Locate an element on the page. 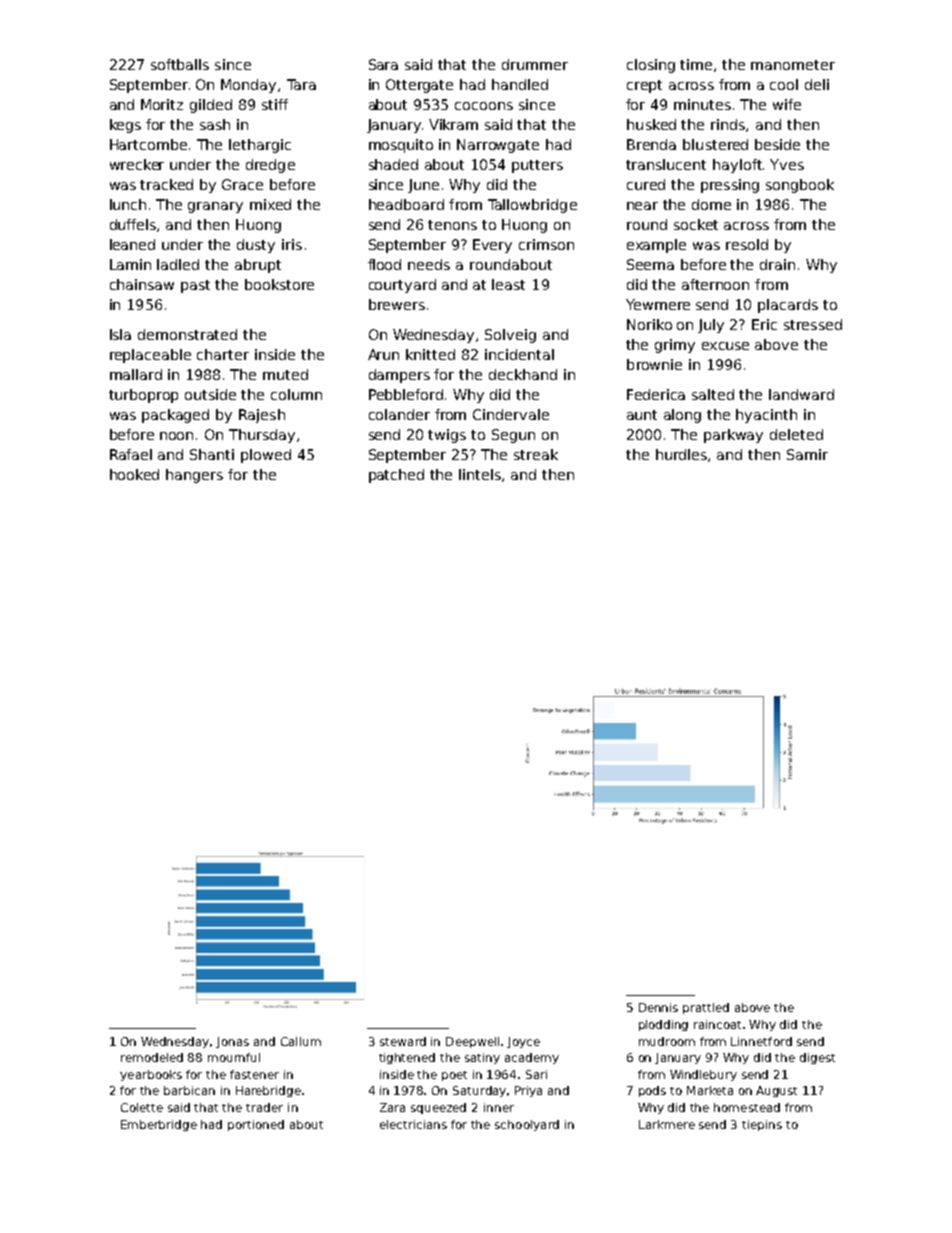  landward is located at coordinates (801, 394).
